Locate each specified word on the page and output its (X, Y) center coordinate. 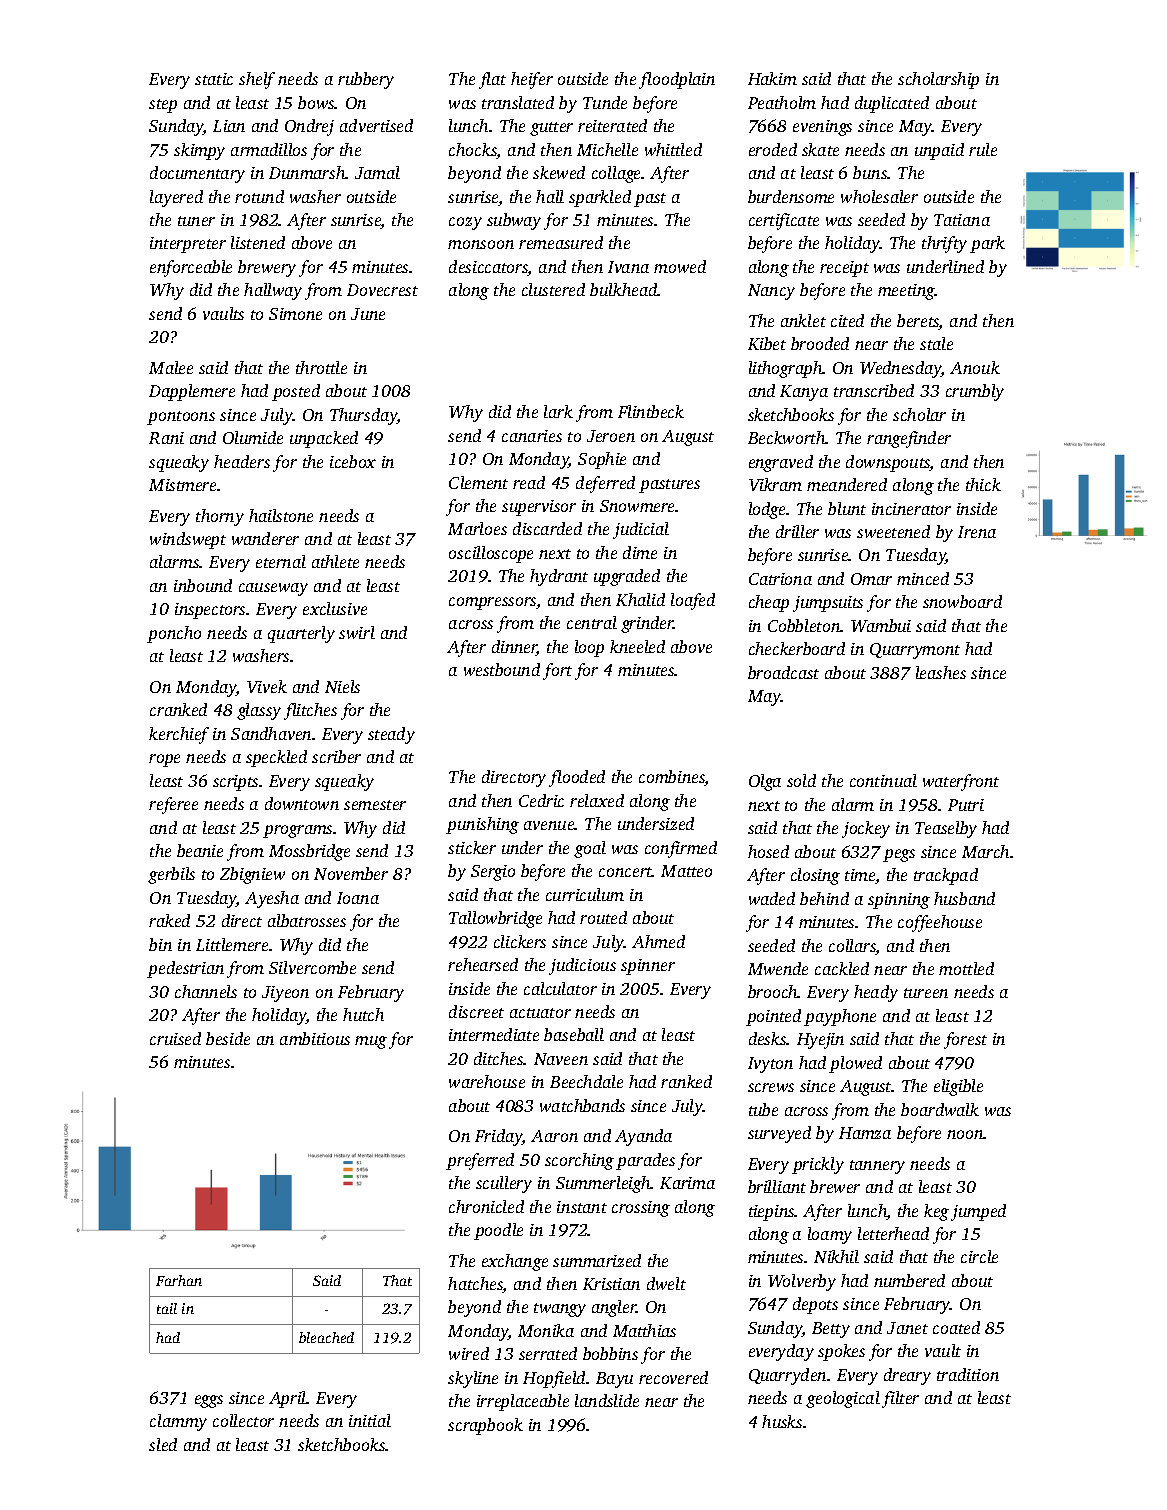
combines (672, 778)
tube (763, 1109)
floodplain (677, 80)
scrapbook (485, 1426)
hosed (768, 851)
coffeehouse (940, 923)
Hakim (772, 78)
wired (469, 1353)
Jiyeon (285, 994)
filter (900, 1399)
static (214, 79)
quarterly (301, 634)
